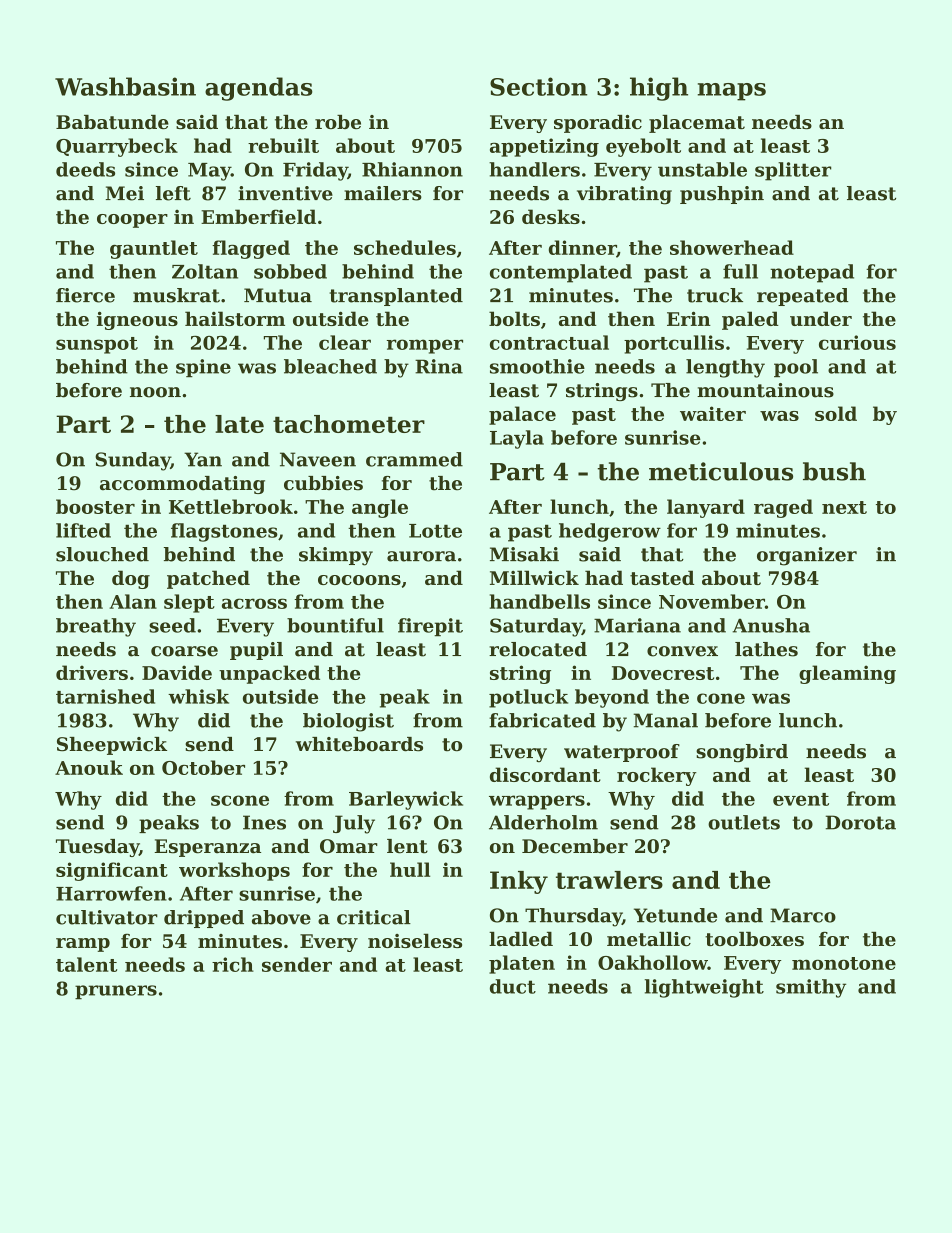 The width and height of the screenshot is (952, 1233). Describe the element at coordinates (92, 672) in the screenshot. I see `drivers` at that location.
